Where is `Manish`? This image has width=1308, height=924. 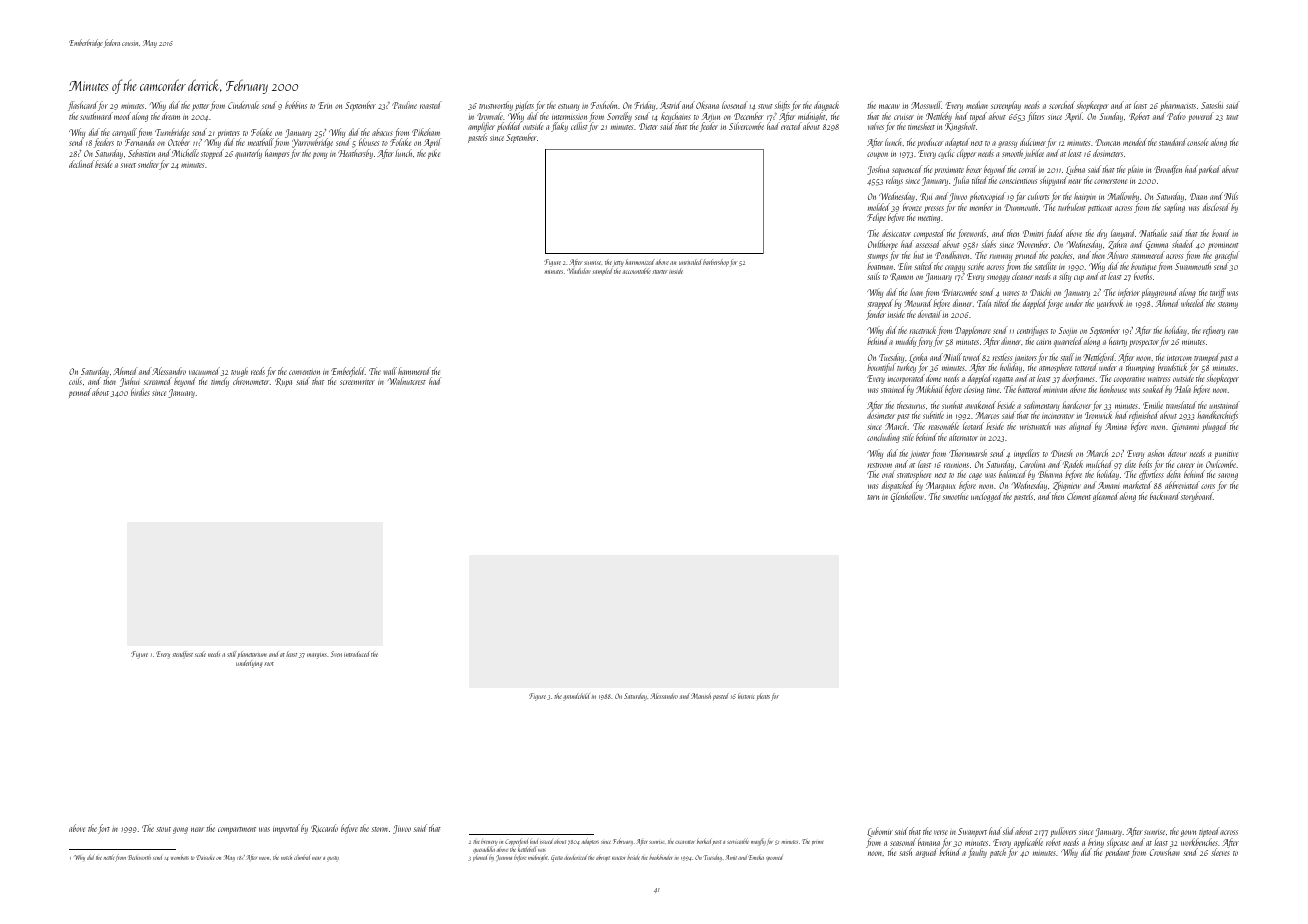 Manish is located at coordinates (701, 696).
